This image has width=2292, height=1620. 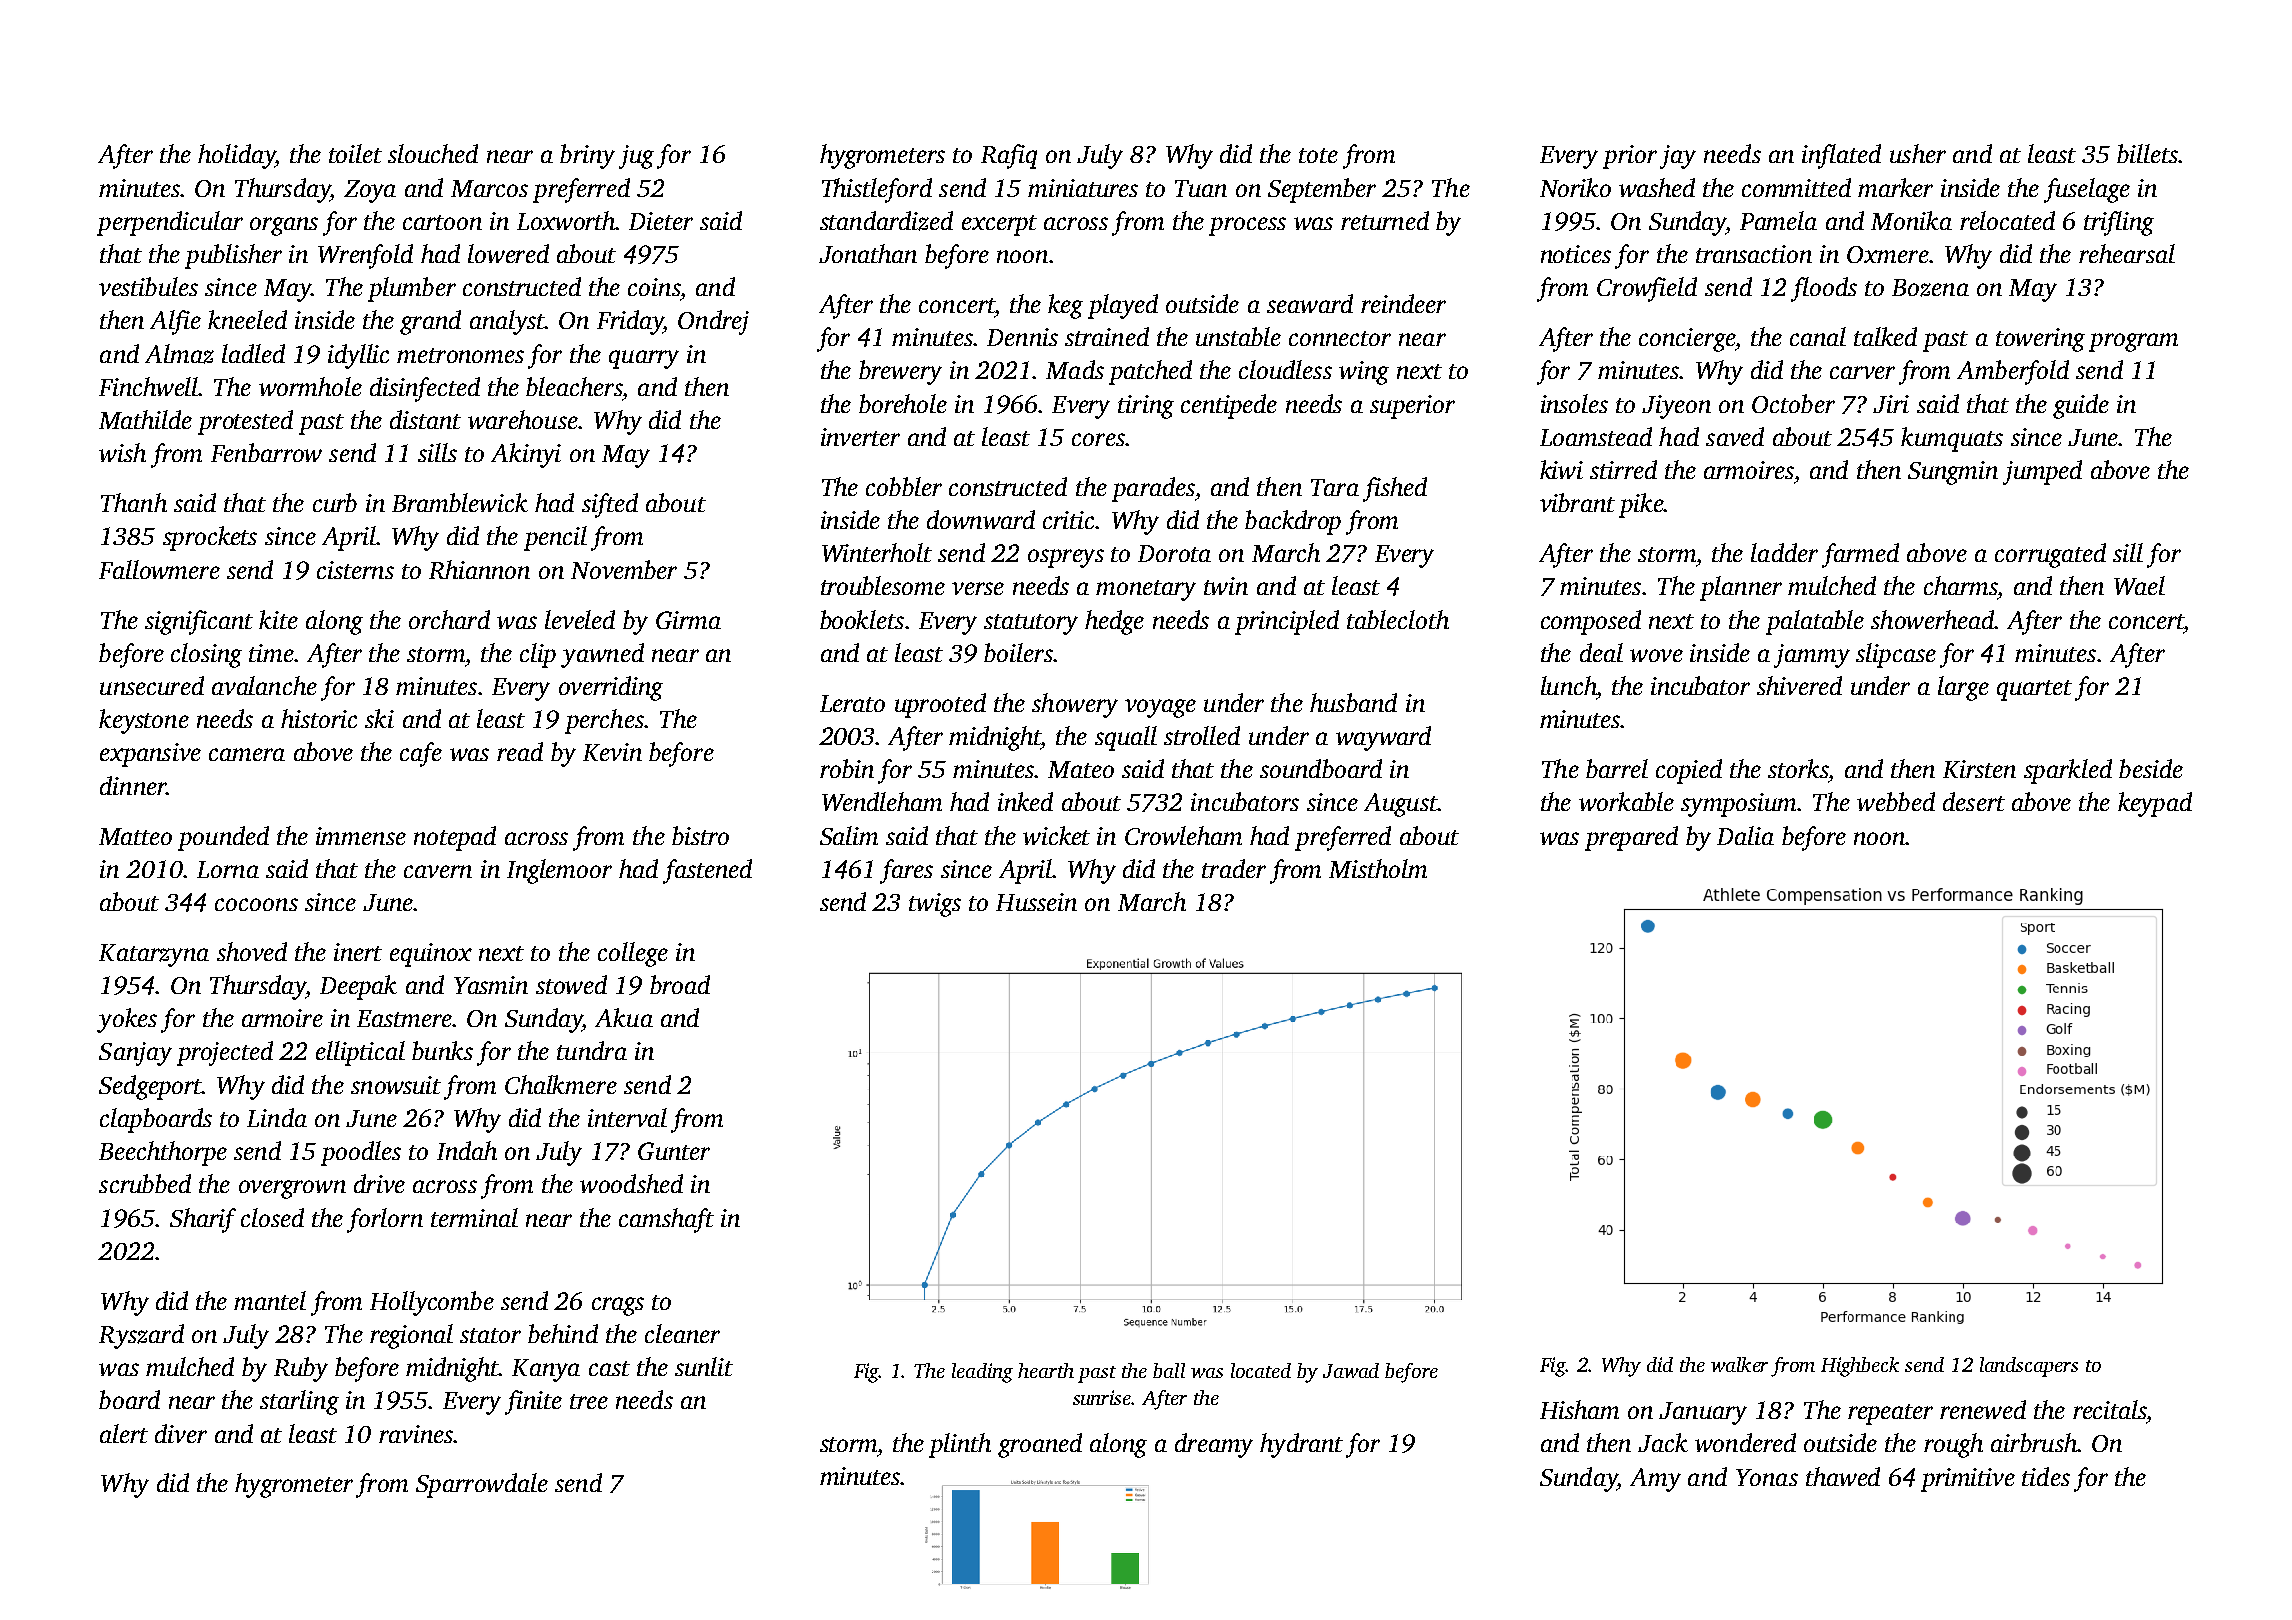 What do you see at coordinates (1631, 838) in the image?
I see `prepared` at bounding box center [1631, 838].
